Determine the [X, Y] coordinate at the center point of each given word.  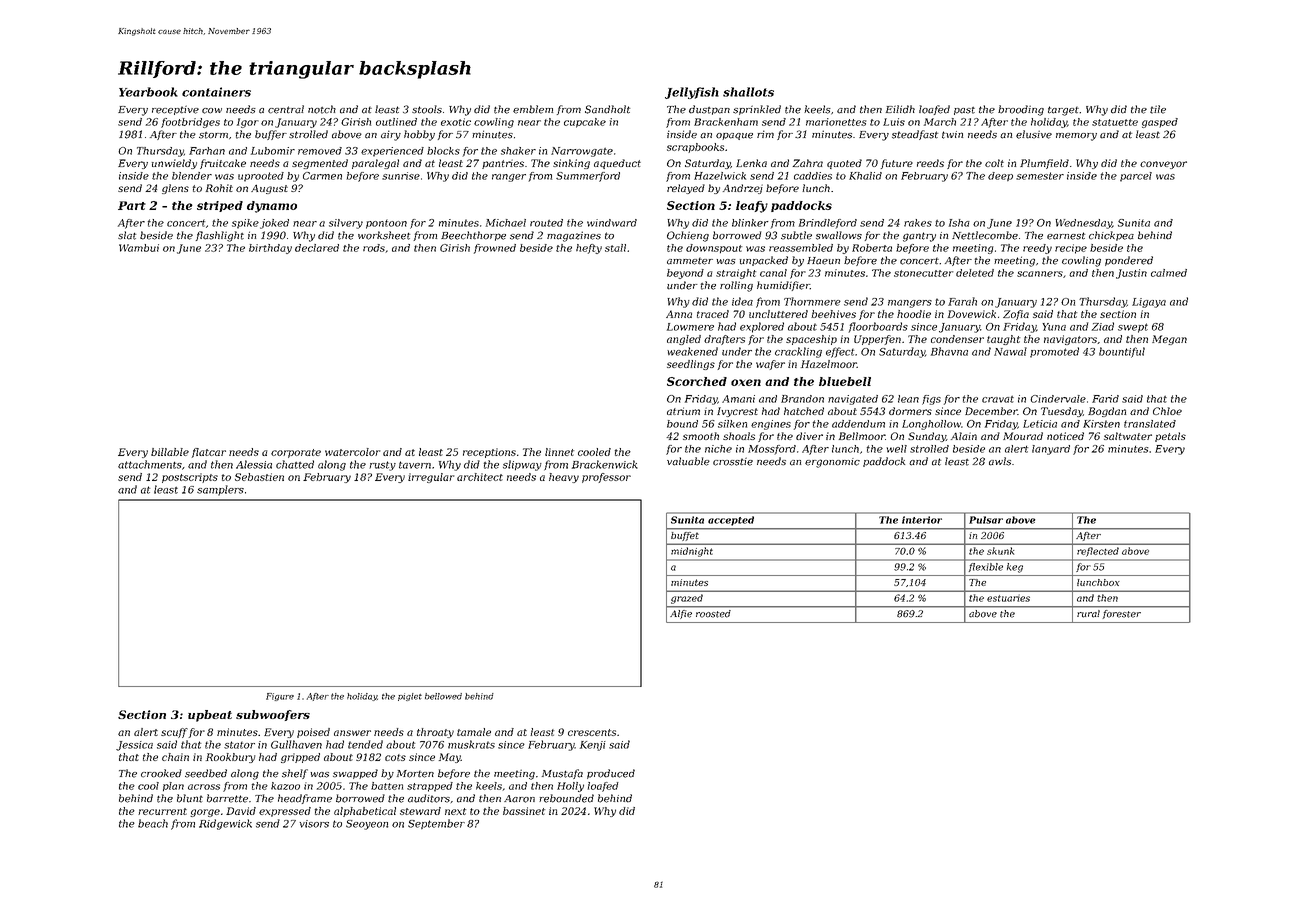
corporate [296, 453]
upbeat [210, 716]
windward [612, 223]
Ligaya [1149, 303]
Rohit [219, 188]
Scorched [697, 381]
